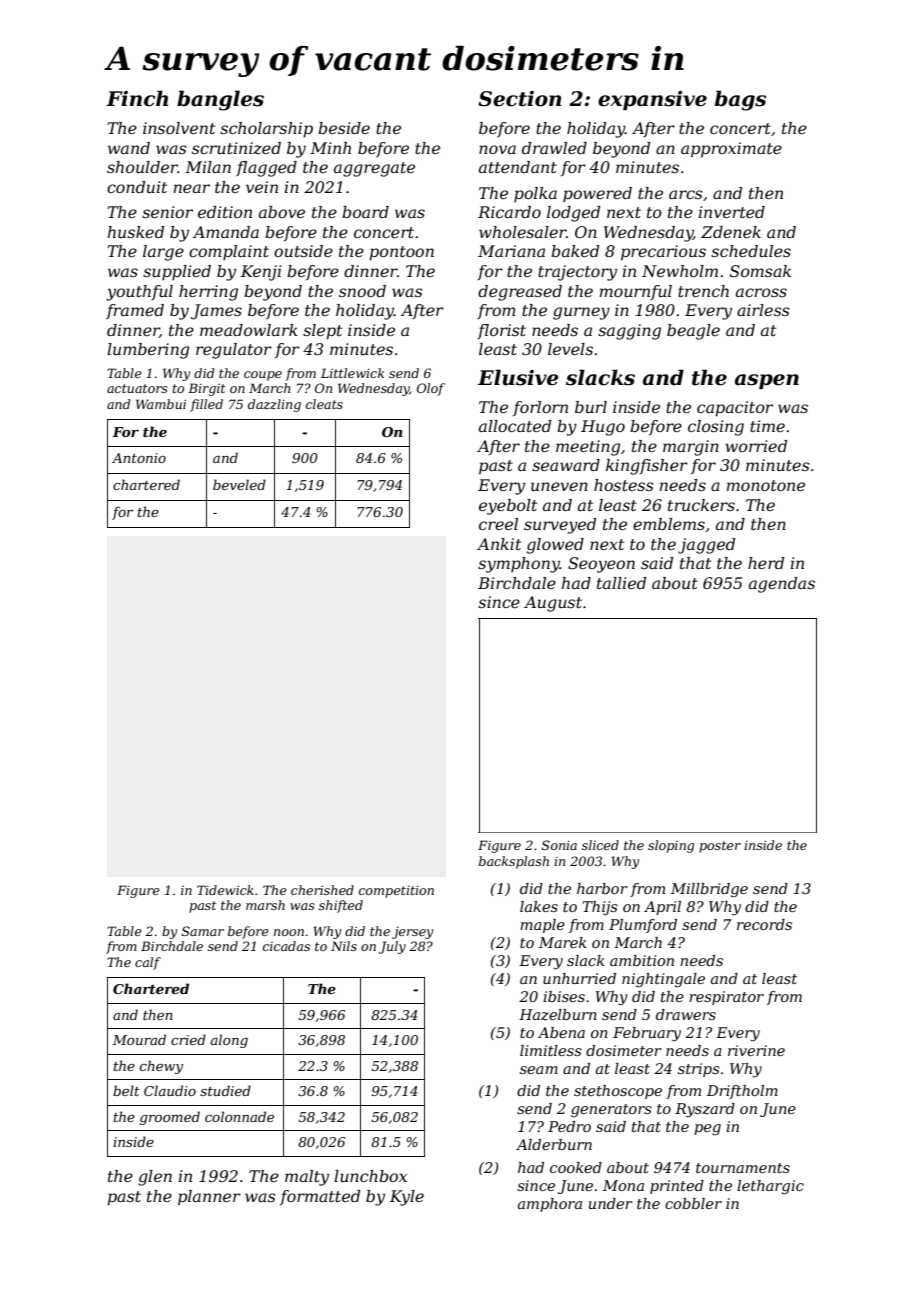 This screenshot has width=924, height=1308. I want to click on lakes, so click(539, 906).
